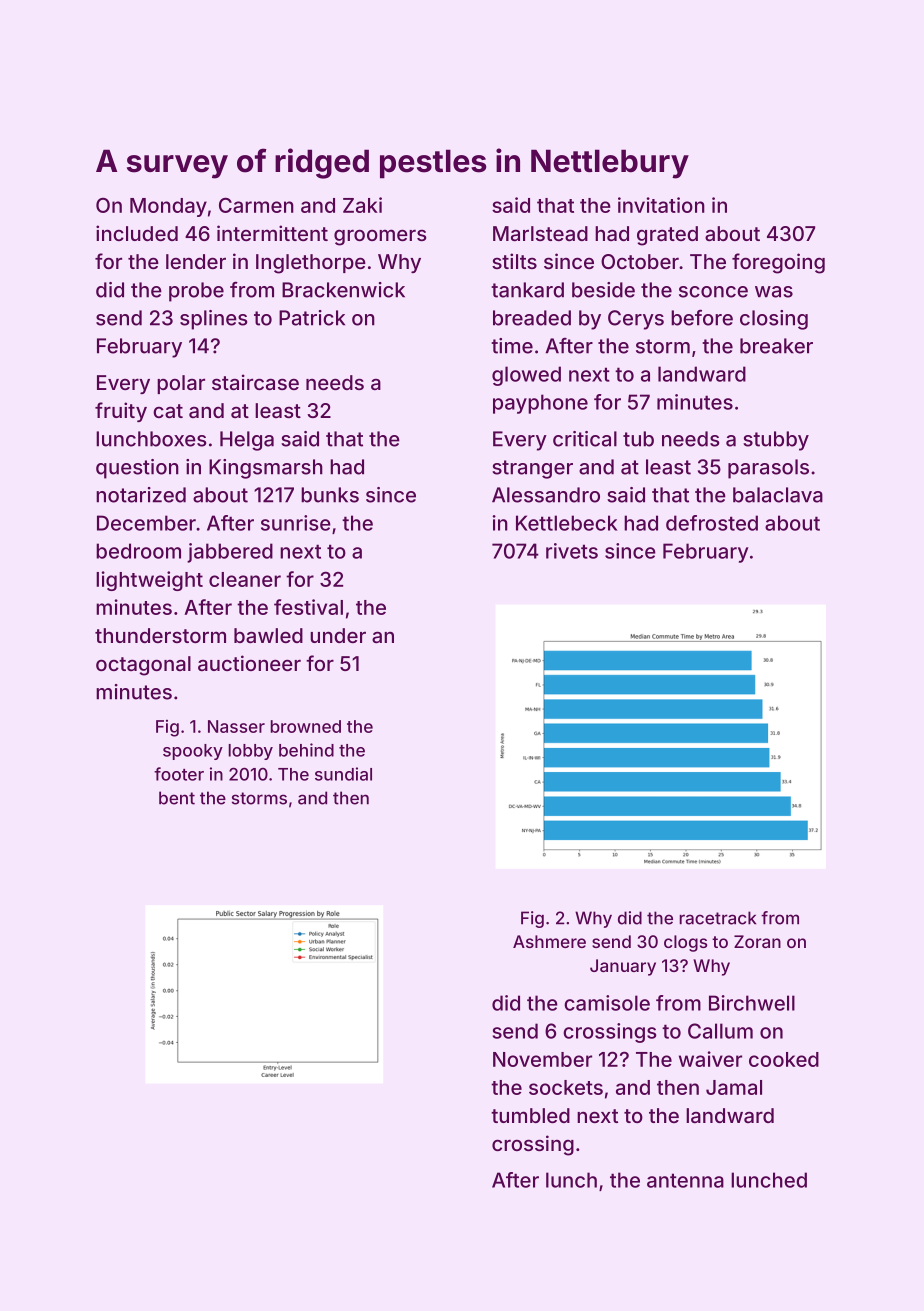 The width and height of the document is (924, 1311). What do you see at coordinates (530, 1115) in the document?
I see `tumbled` at bounding box center [530, 1115].
